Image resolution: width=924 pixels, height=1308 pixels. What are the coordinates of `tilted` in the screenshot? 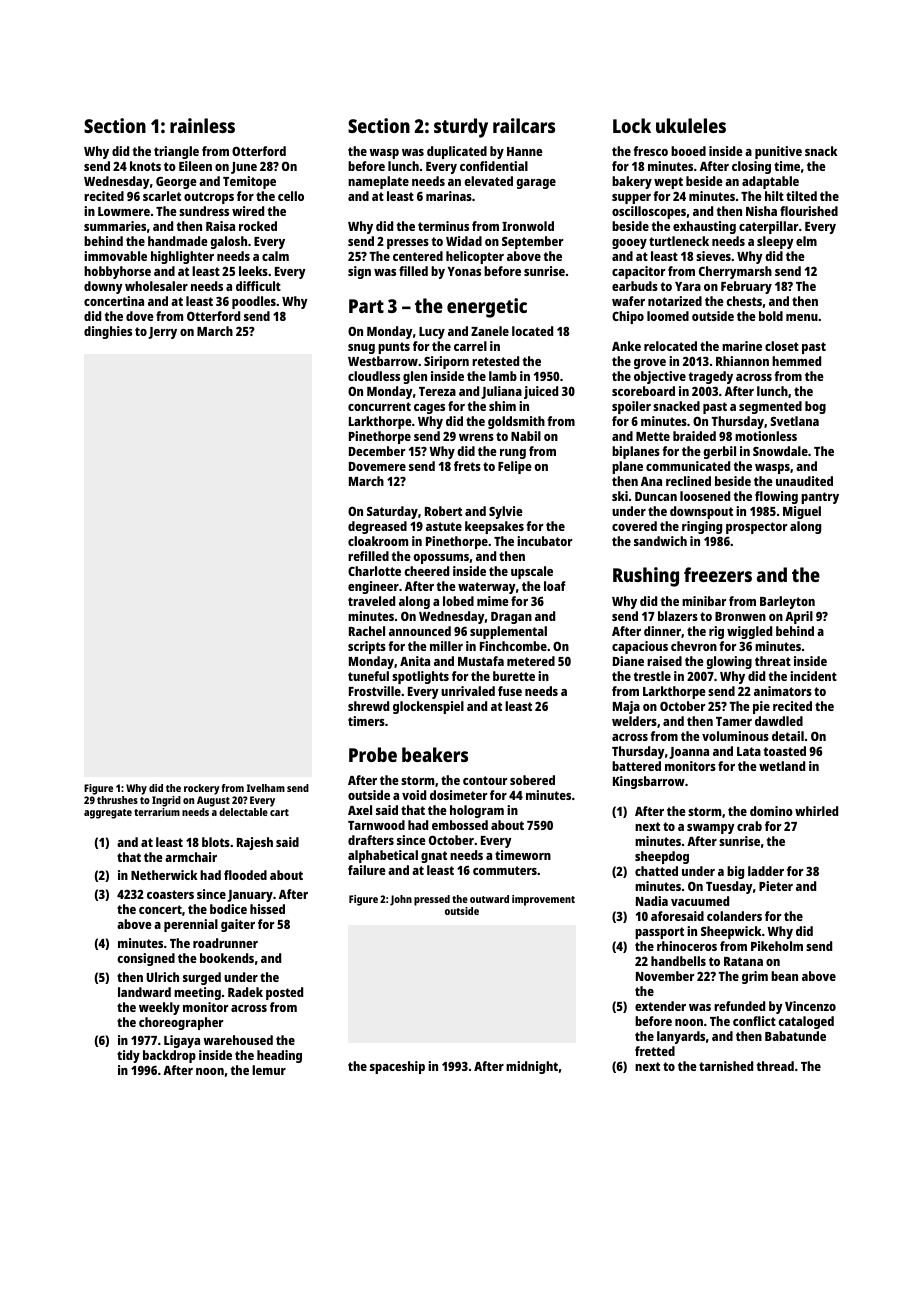 It's located at (801, 196).
